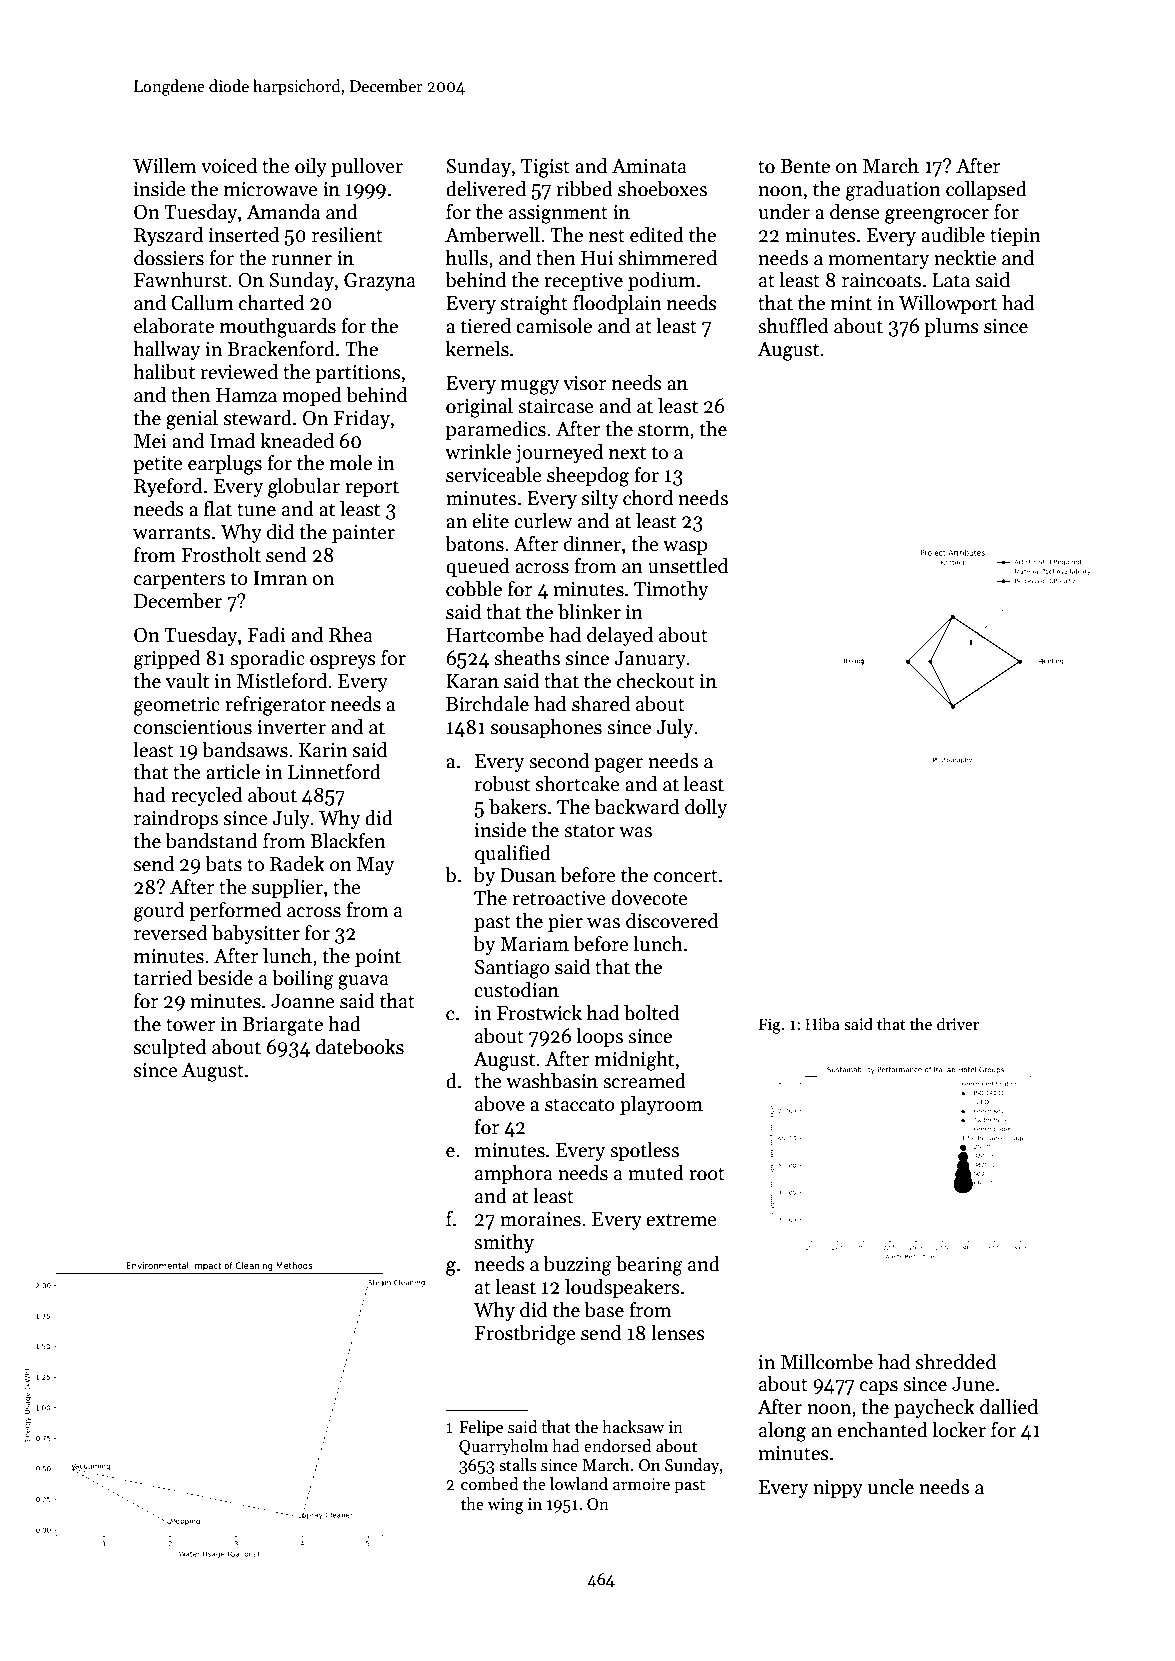 This page has height=1661, width=1175. Describe the element at coordinates (303, 980) in the page. I see `boiling` at that location.
